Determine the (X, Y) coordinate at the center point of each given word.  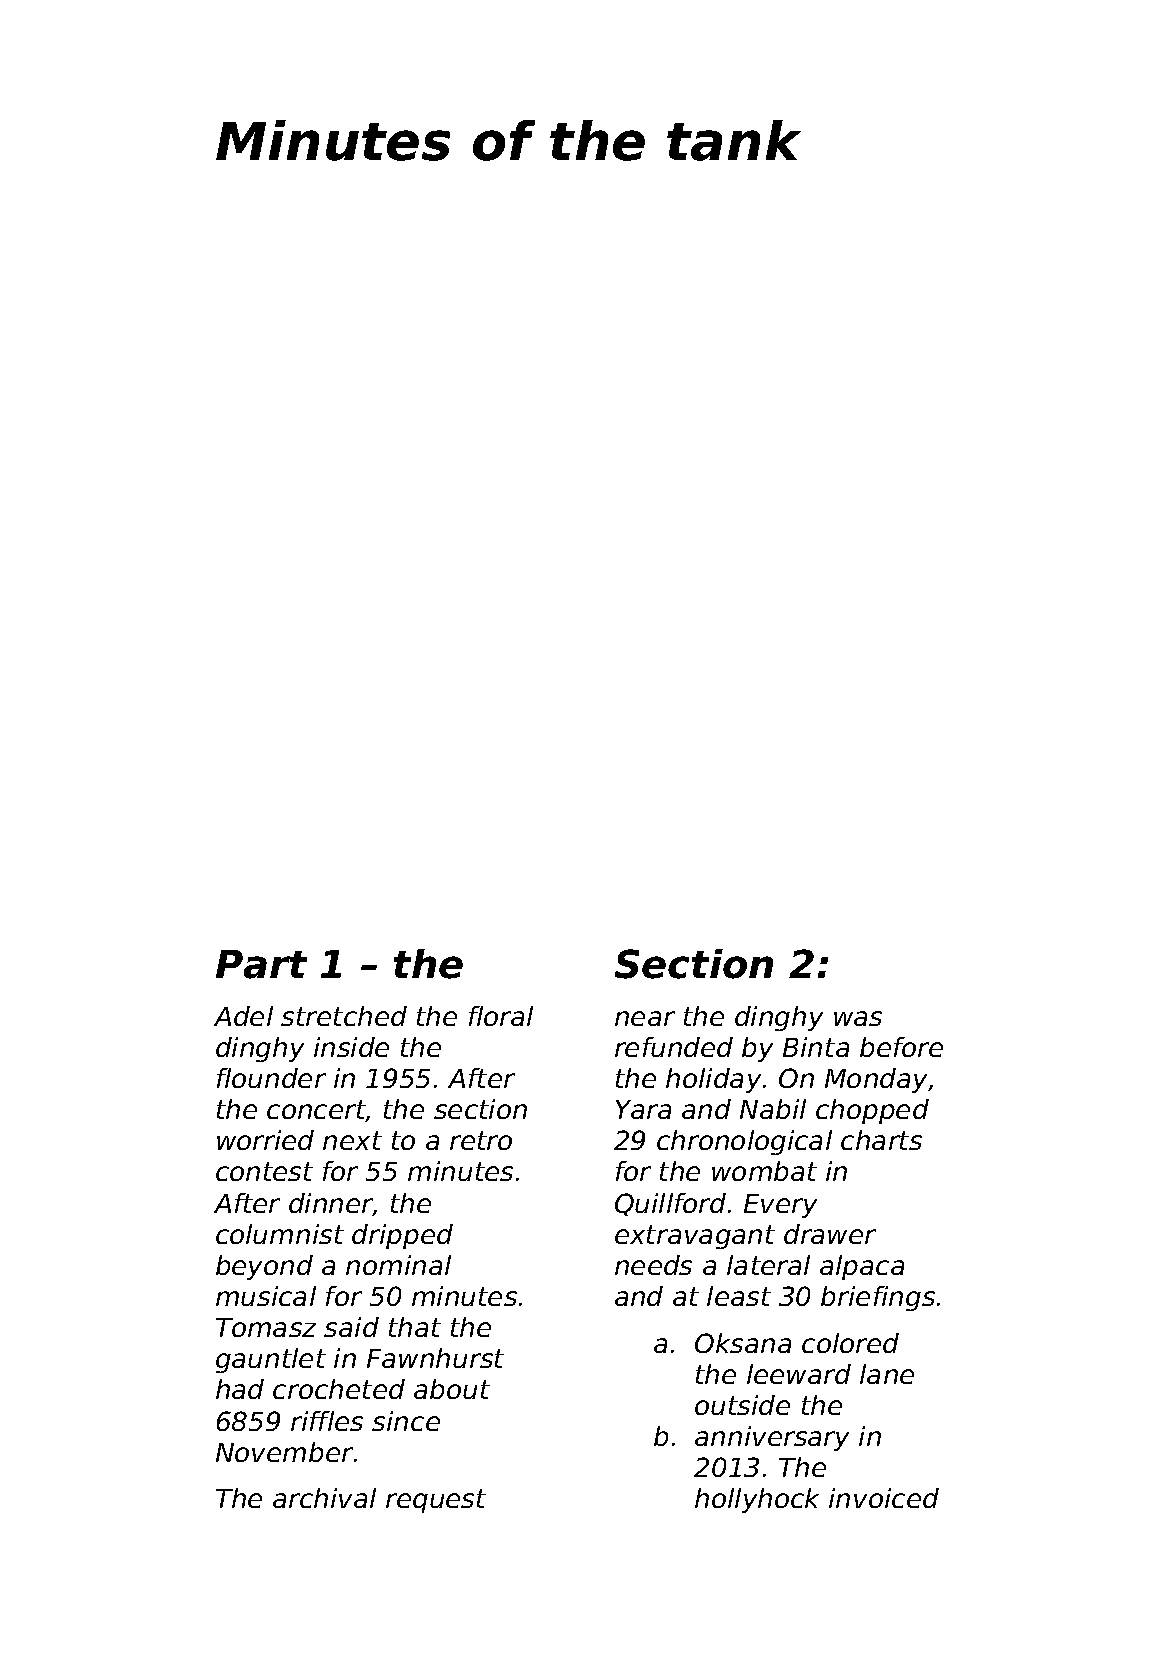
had (240, 1389)
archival (324, 1498)
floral (501, 1016)
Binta (816, 1047)
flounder (271, 1078)
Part (261, 964)
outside (742, 1405)
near (645, 1018)
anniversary (772, 1438)
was (858, 1018)
